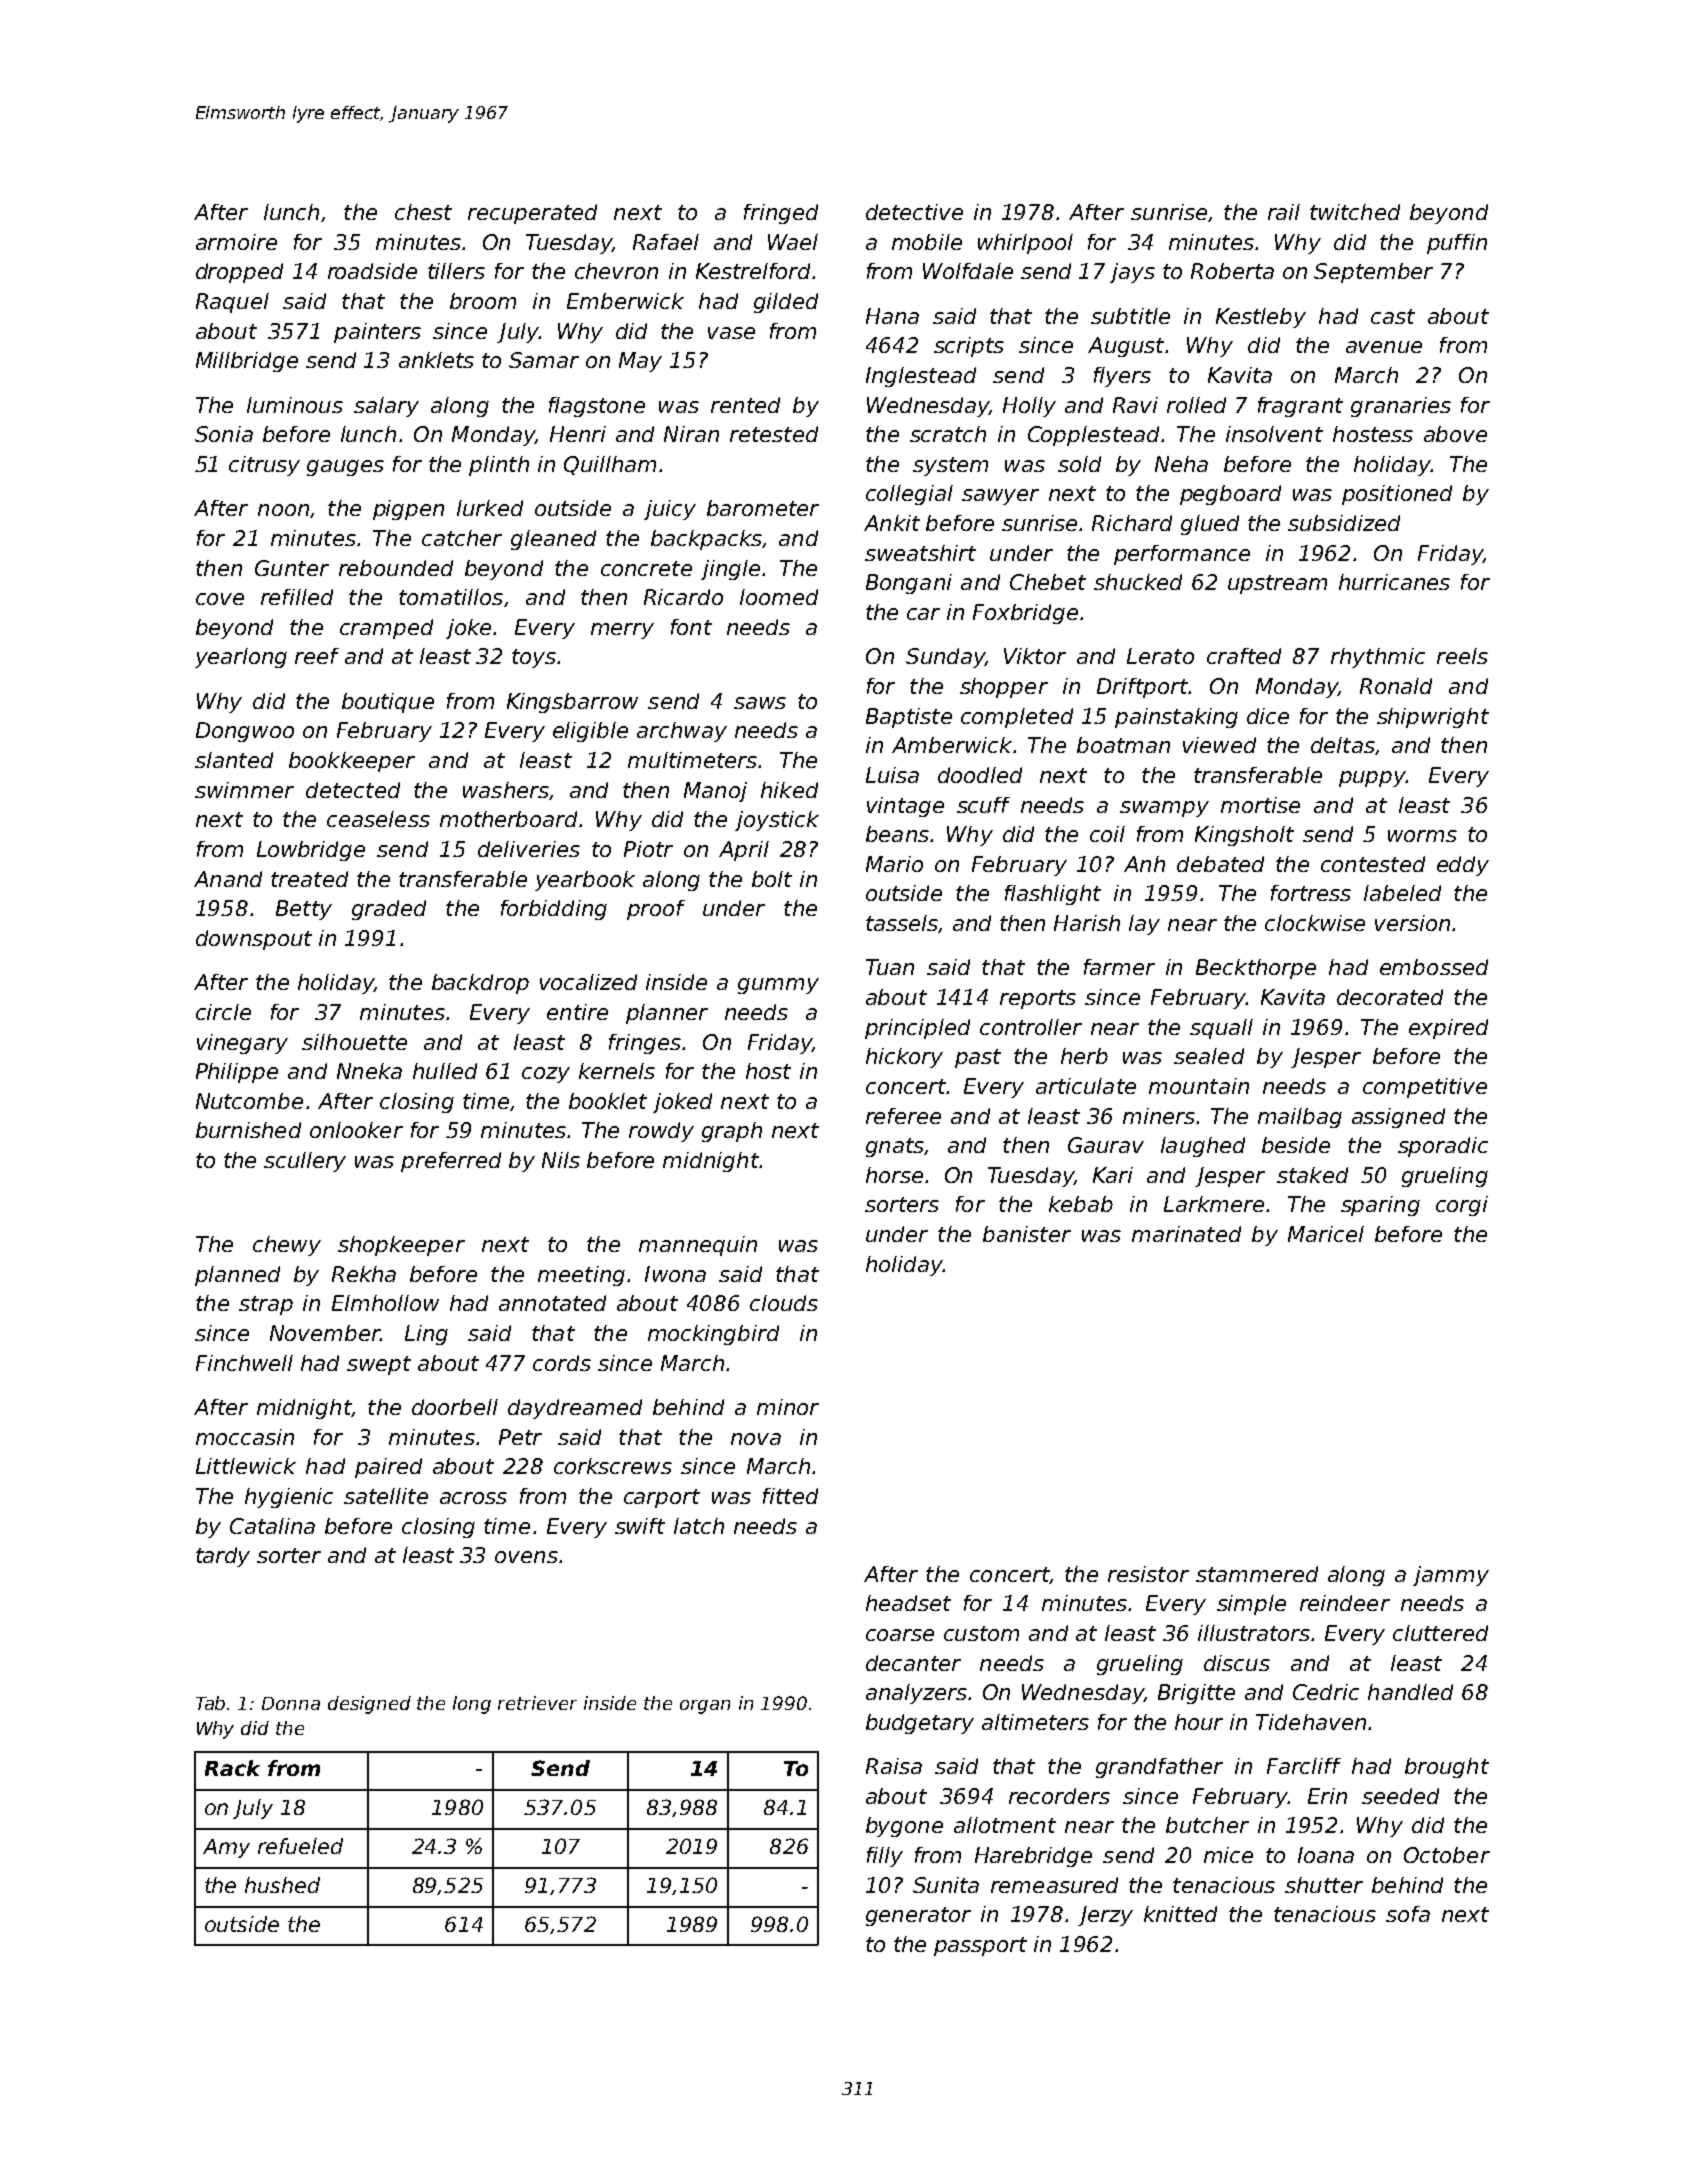 The image size is (1683, 2178). What do you see at coordinates (1180, 1914) in the screenshot?
I see `knitted` at bounding box center [1180, 1914].
